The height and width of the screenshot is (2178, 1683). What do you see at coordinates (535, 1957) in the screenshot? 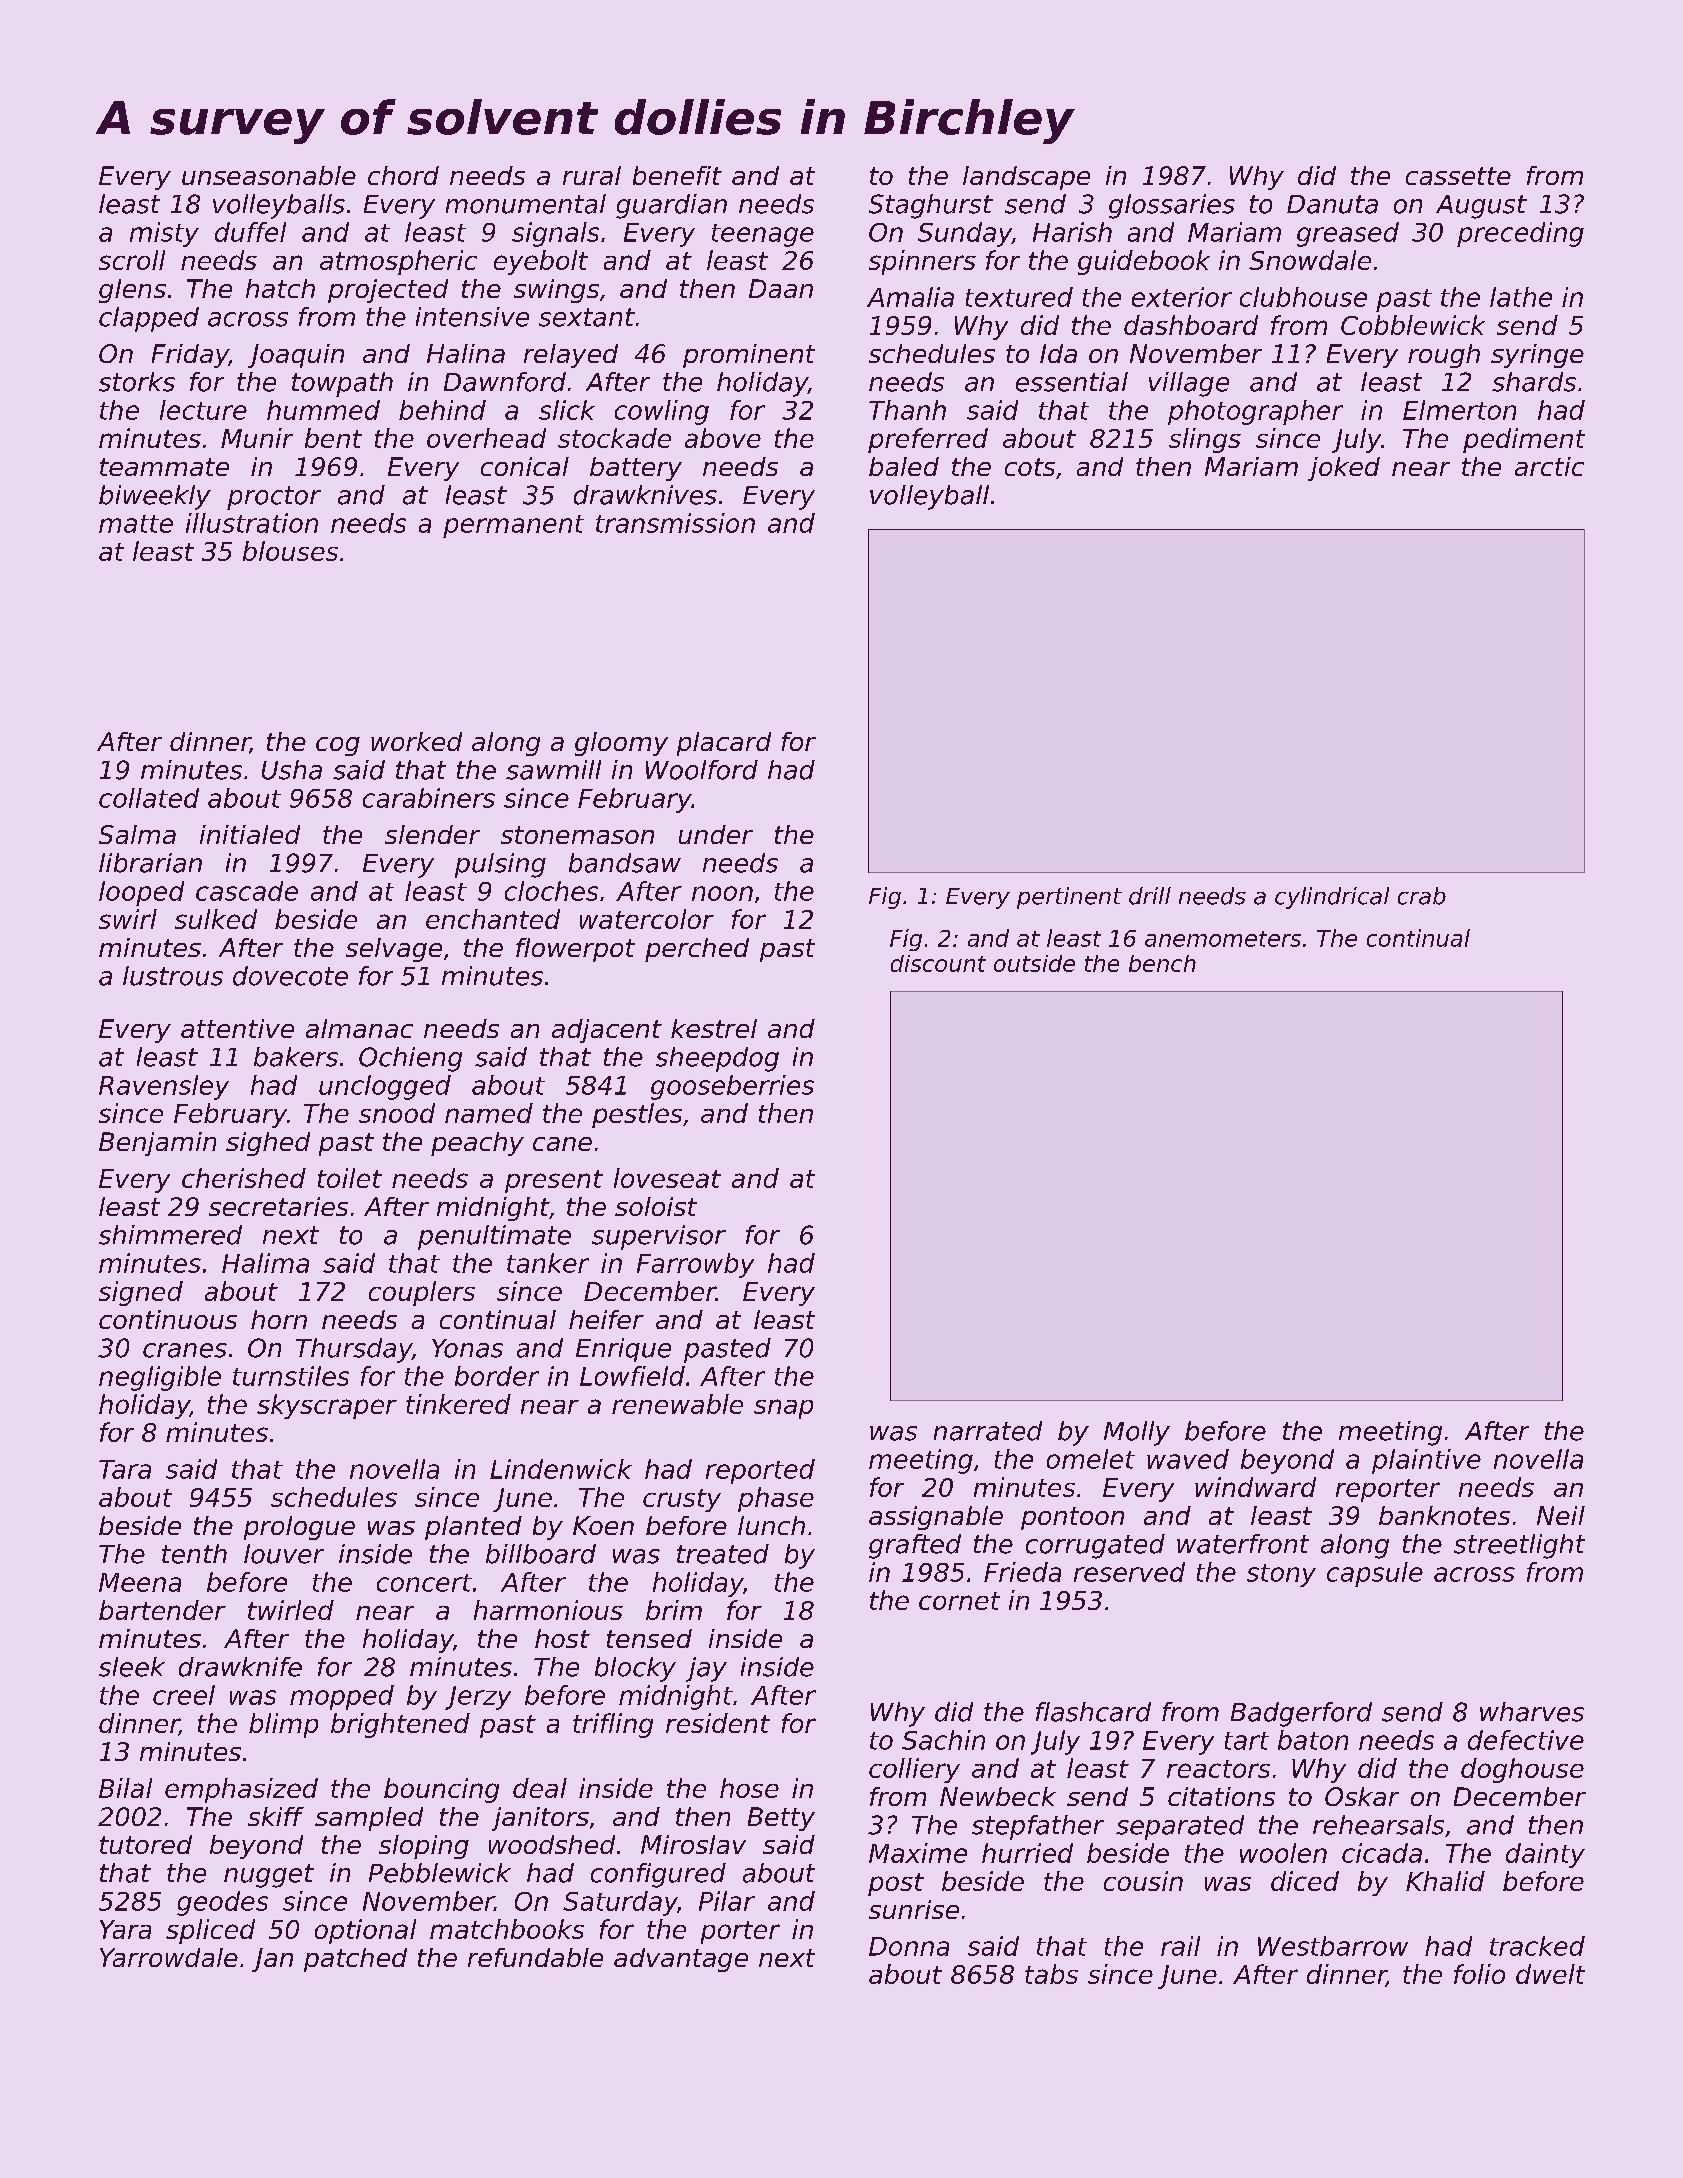
I see `refundable` at bounding box center [535, 1957].
